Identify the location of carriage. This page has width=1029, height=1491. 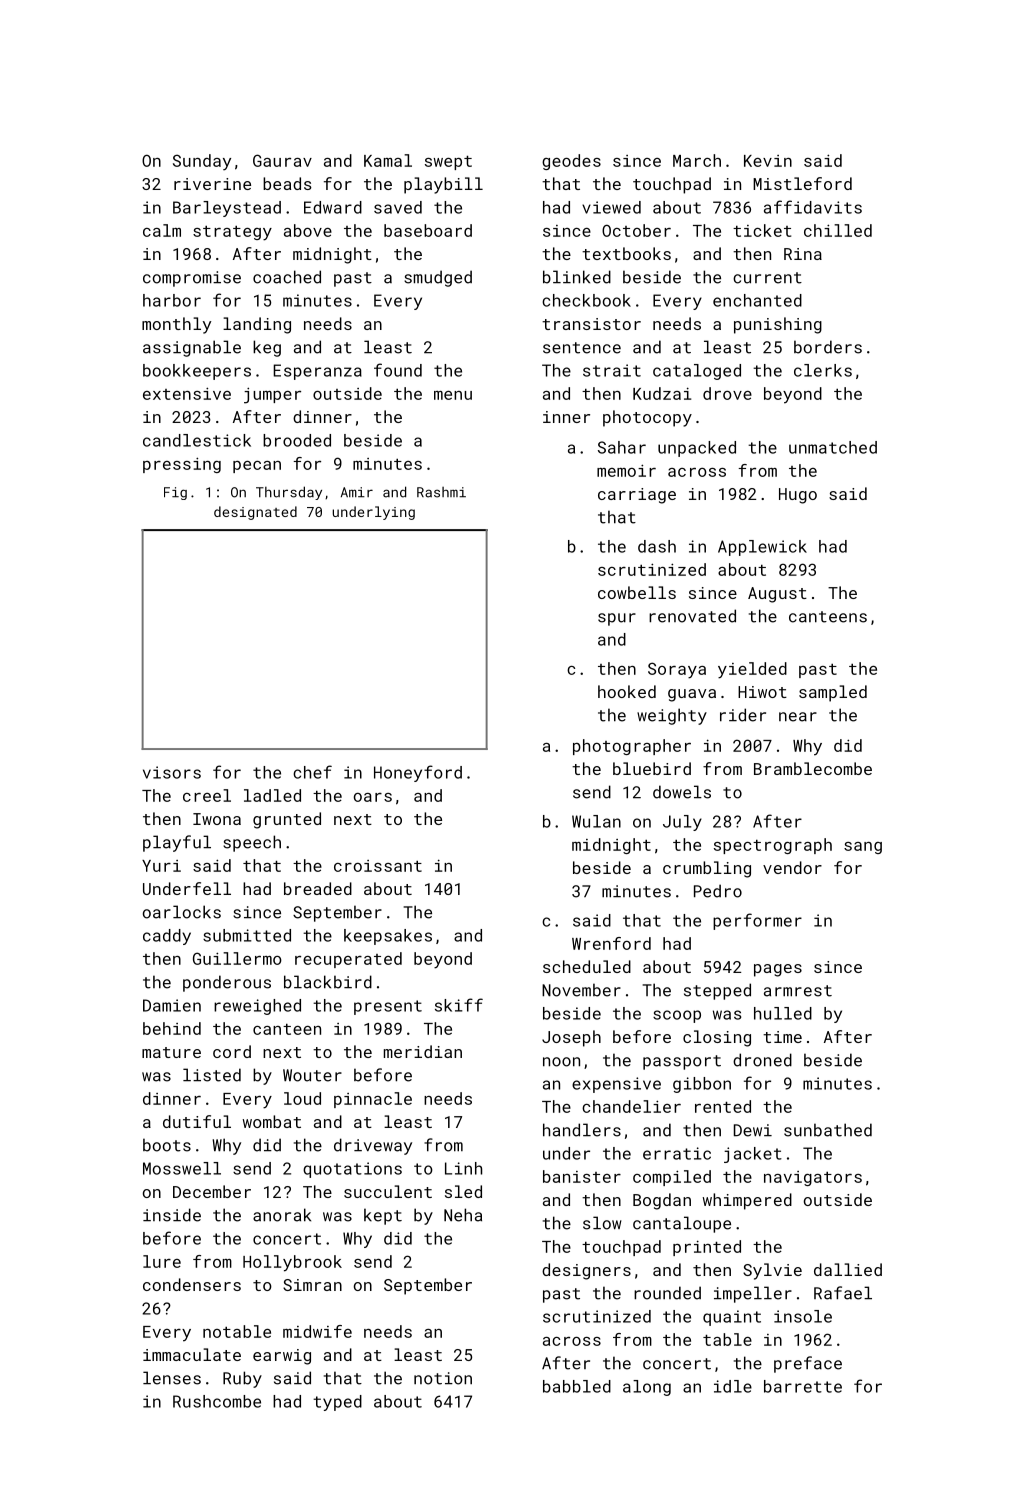
(637, 496).
